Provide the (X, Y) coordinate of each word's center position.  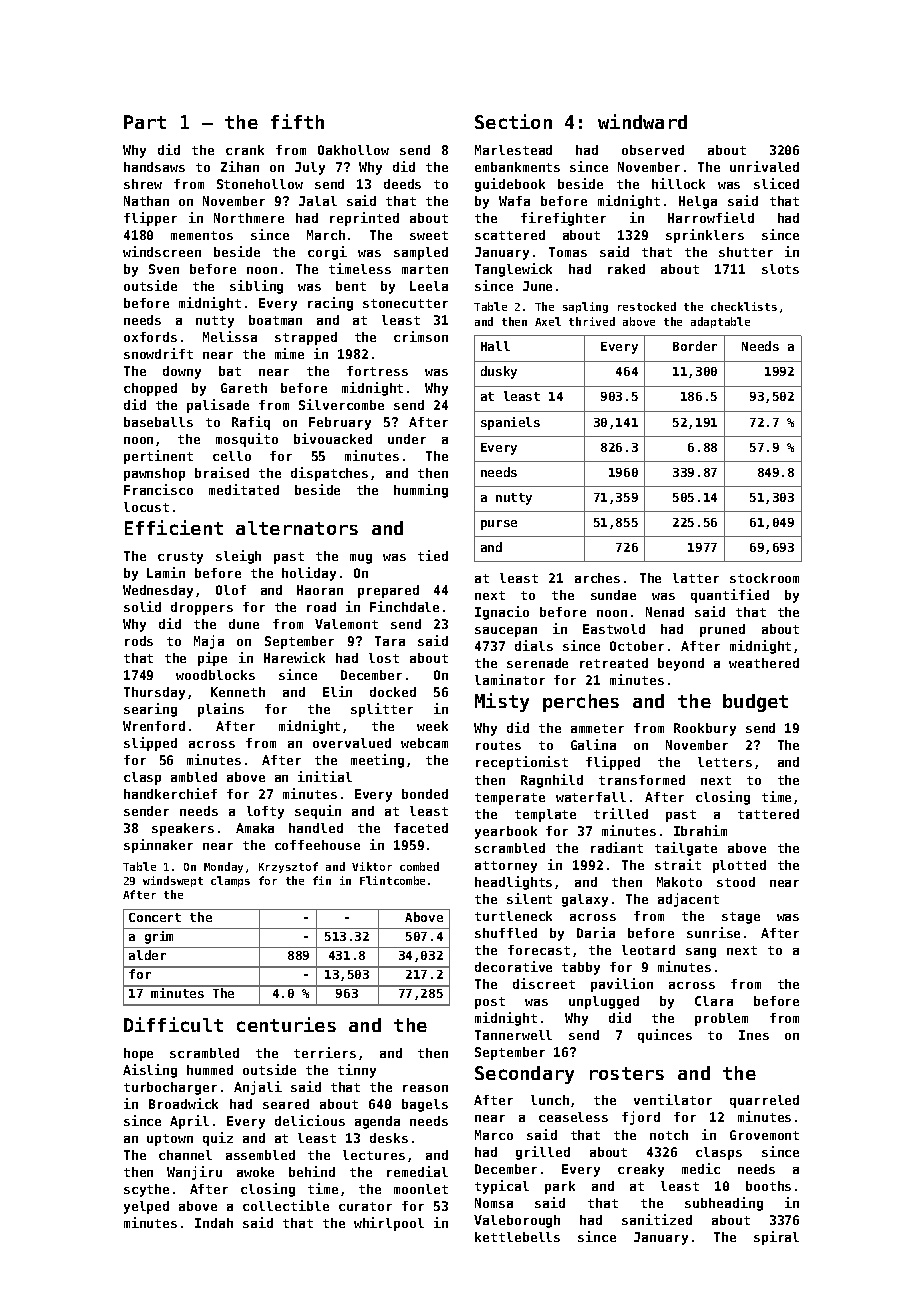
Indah (214, 1223)
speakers (183, 829)
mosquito (247, 440)
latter (696, 578)
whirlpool (389, 1224)
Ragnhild (552, 781)
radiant (617, 847)
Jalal (318, 201)
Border (695, 346)
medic (701, 1168)
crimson (421, 336)
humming (421, 491)
